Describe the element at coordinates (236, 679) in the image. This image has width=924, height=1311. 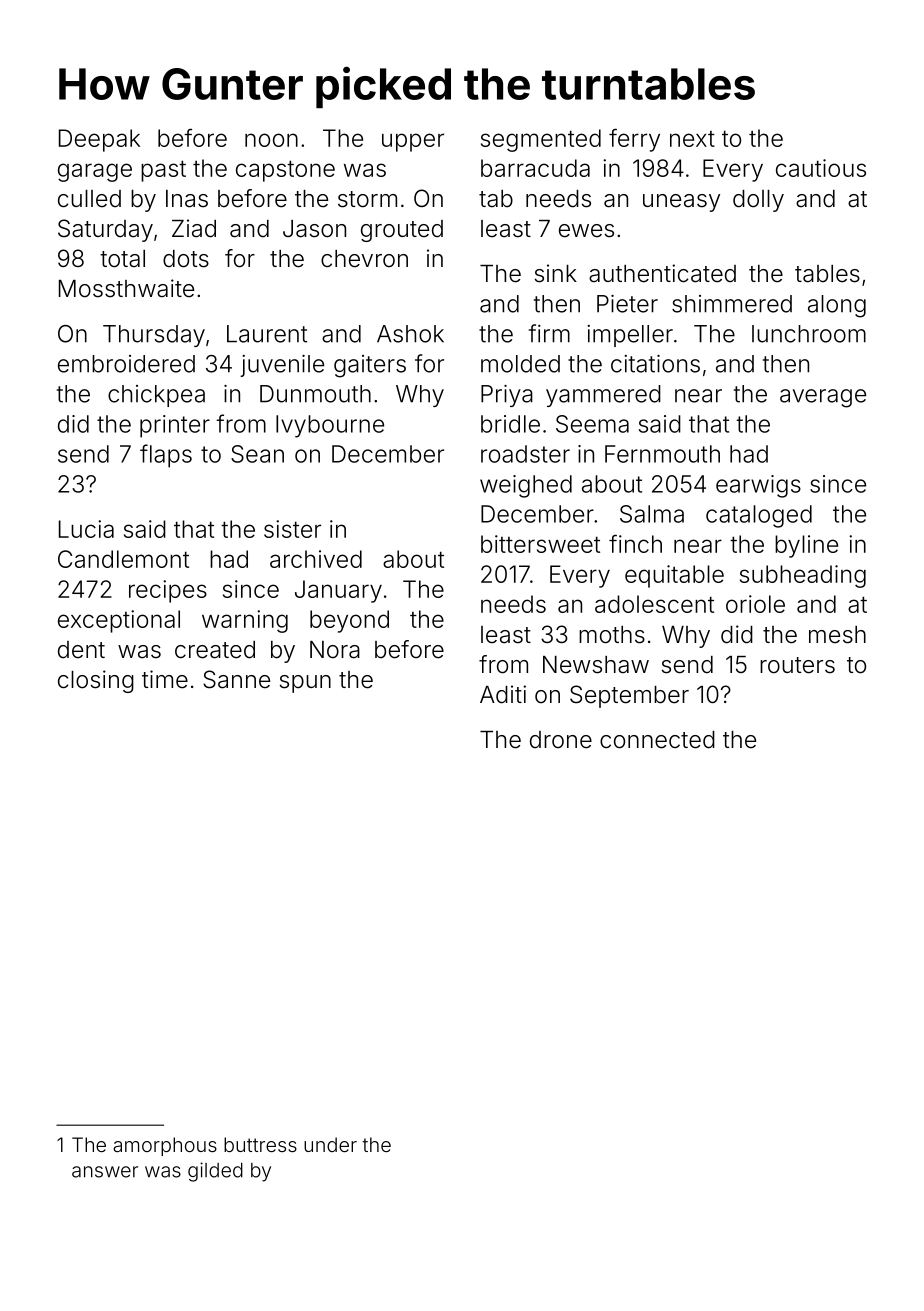
I see `Sanne` at that location.
